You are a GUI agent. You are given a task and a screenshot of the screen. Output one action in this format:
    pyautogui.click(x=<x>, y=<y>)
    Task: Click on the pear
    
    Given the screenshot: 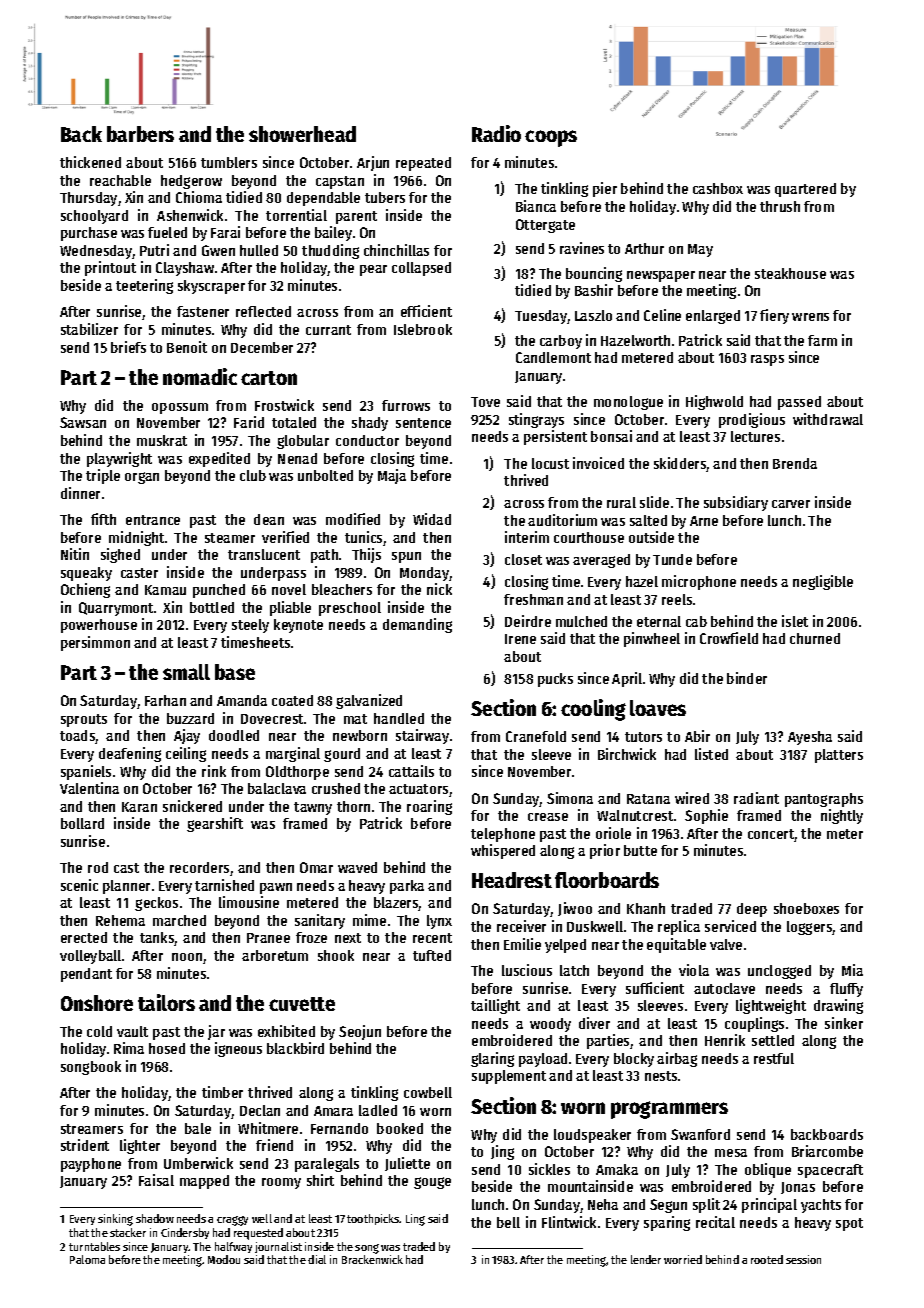 What is the action you would take?
    pyautogui.click(x=373, y=270)
